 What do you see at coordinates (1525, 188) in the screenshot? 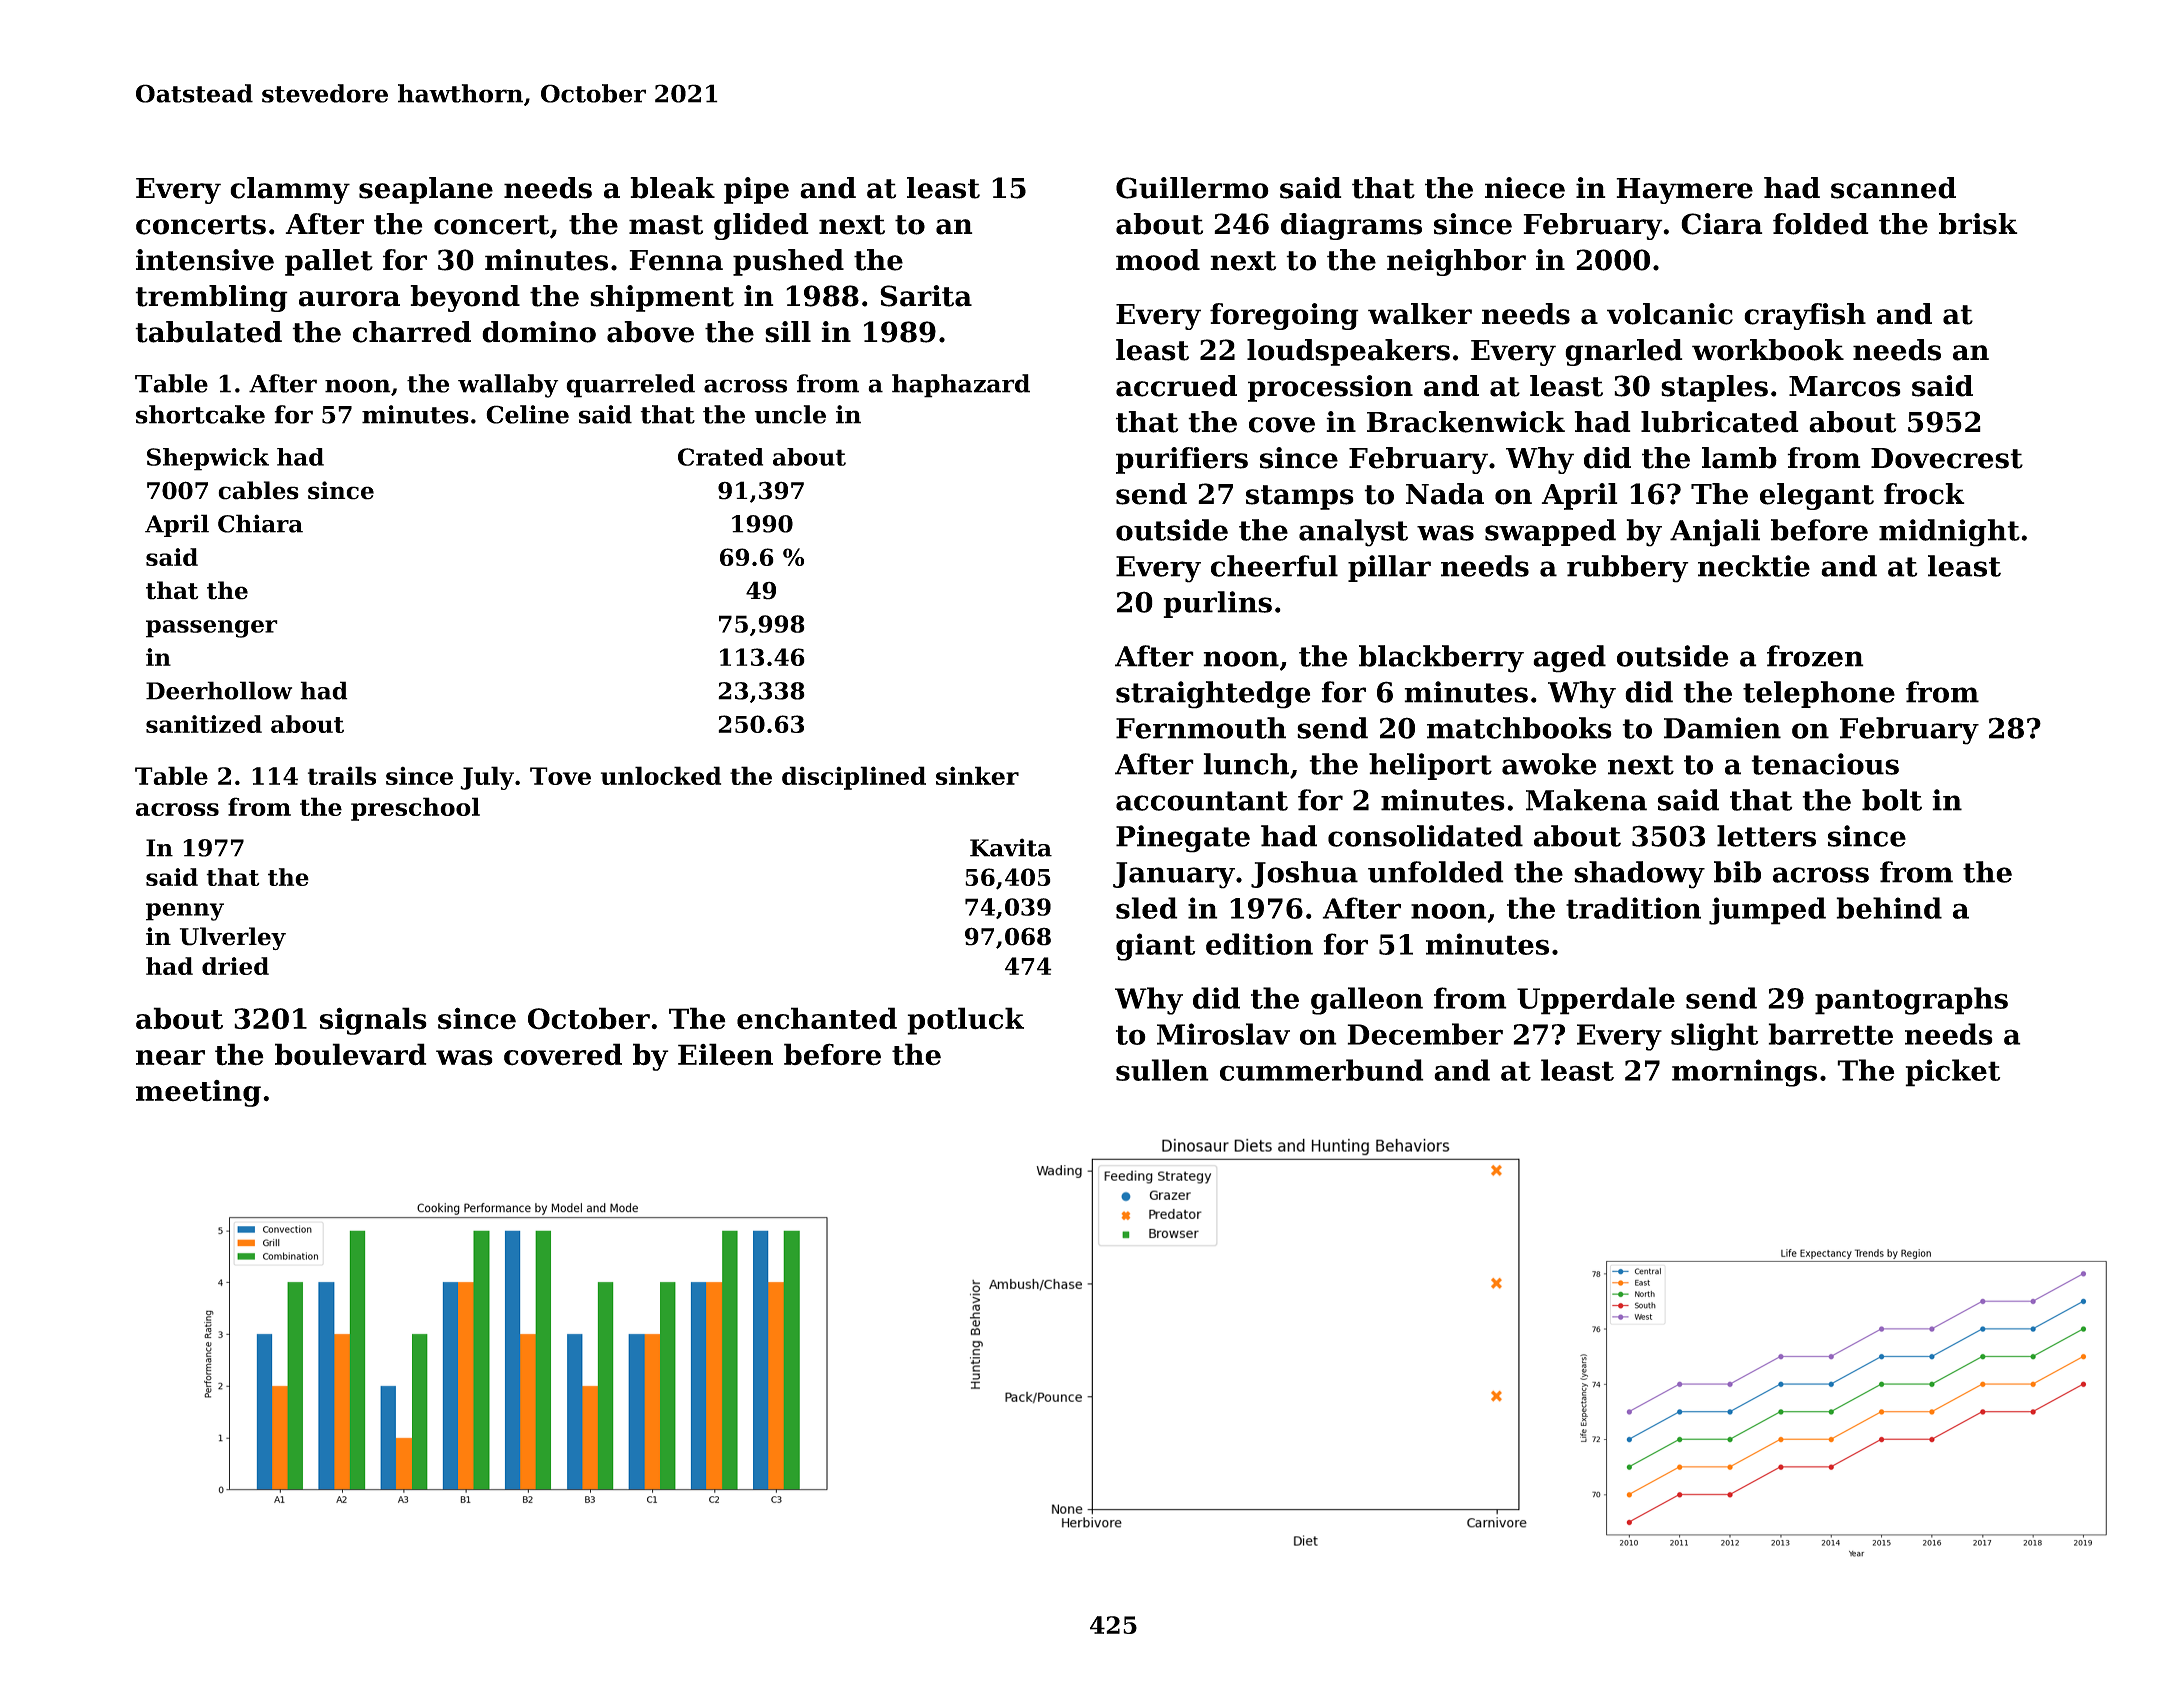
I see `niece` at bounding box center [1525, 188].
